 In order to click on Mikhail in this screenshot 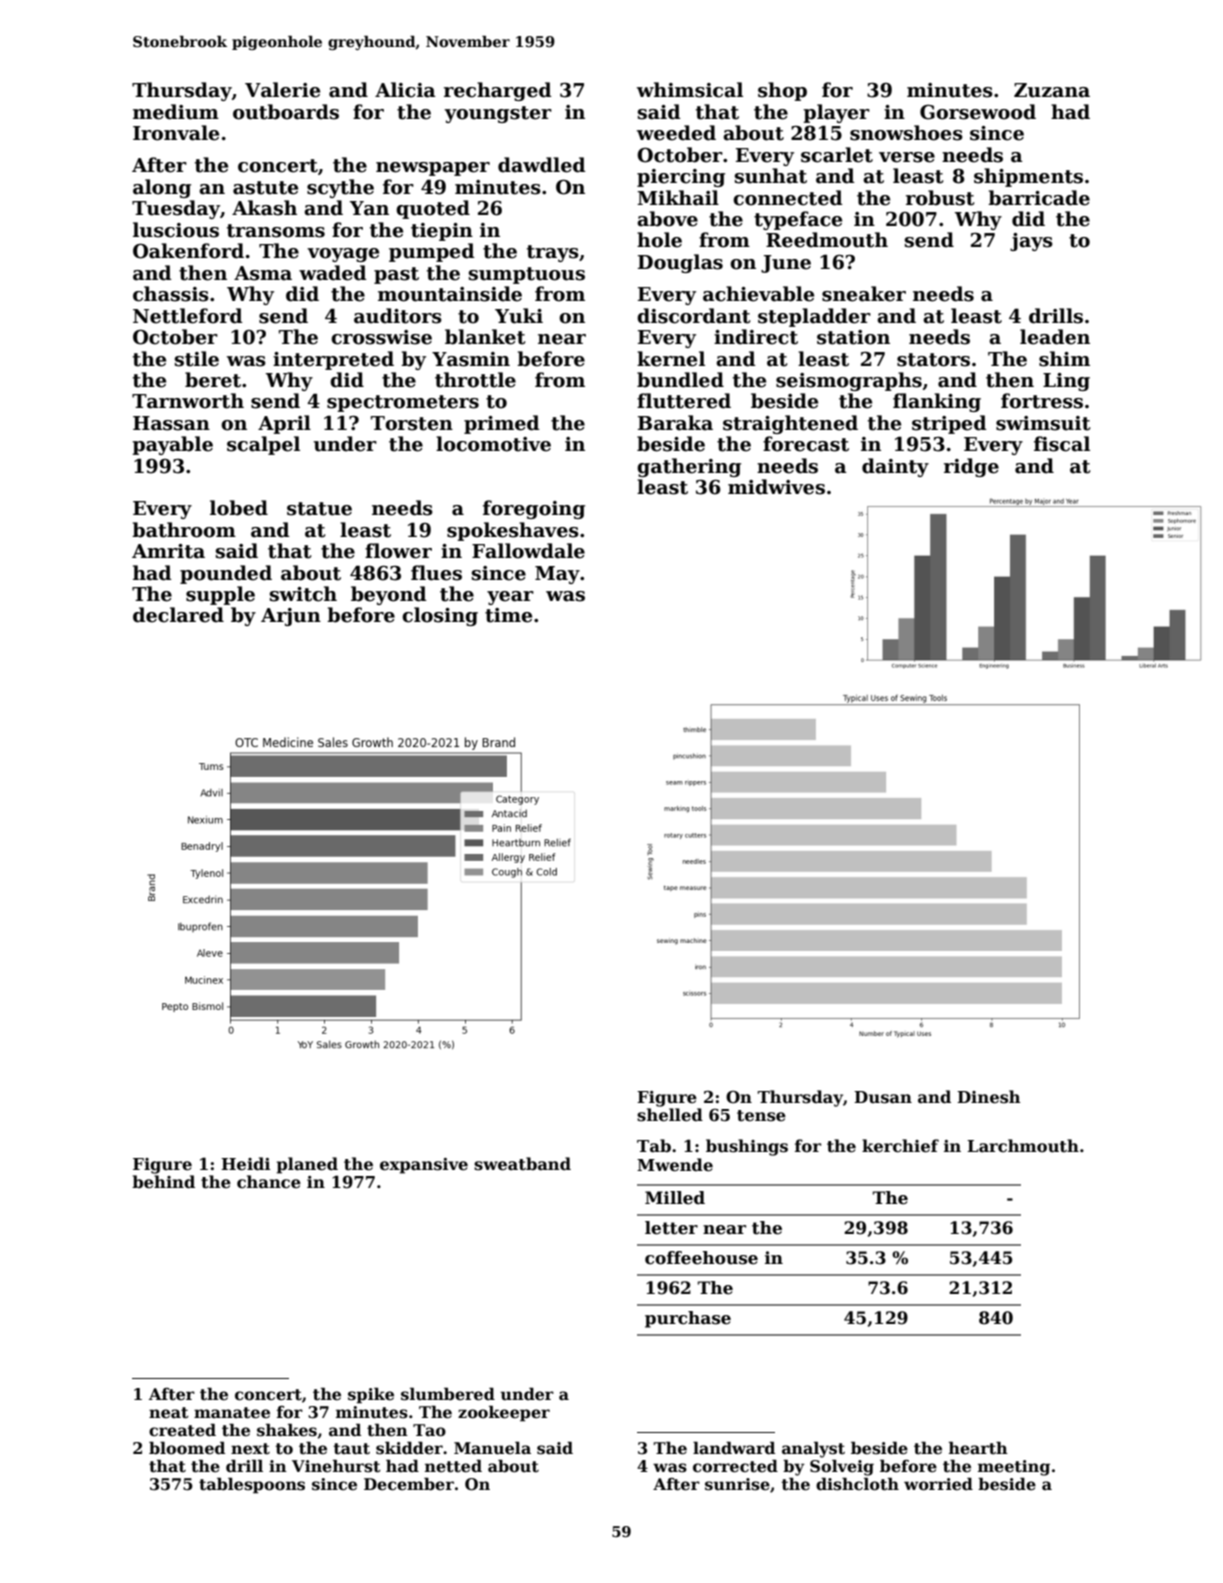, I will do `click(678, 198)`.
